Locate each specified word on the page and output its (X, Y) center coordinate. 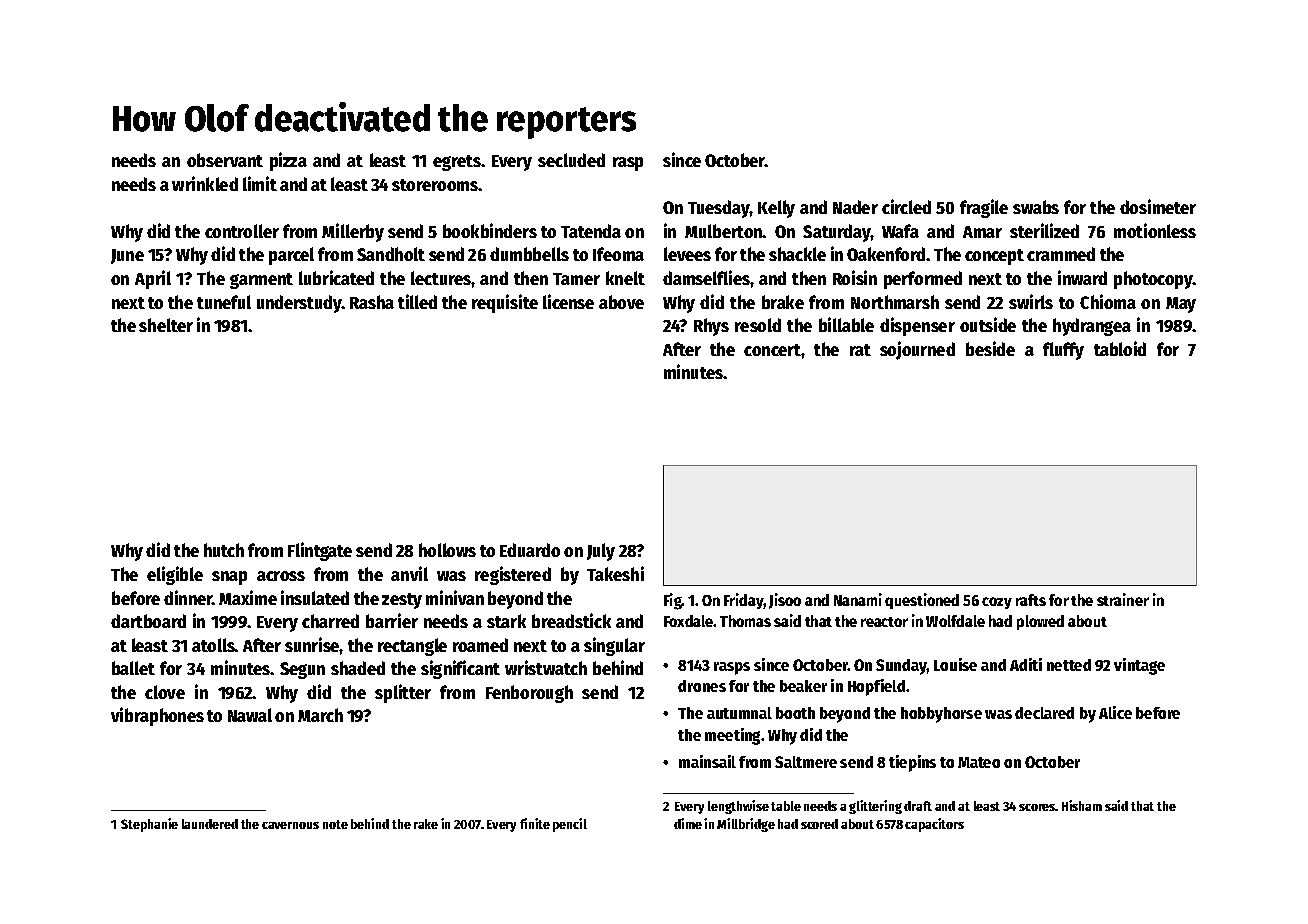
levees (687, 254)
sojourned (917, 350)
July (601, 552)
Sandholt (391, 254)
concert (772, 350)
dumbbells (529, 254)
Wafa (900, 231)
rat (860, 350)
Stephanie (149, 825)
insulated (315, 597)
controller (242, 231)
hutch (224, 550)
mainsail (707, 761)
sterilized (1044, 230)
